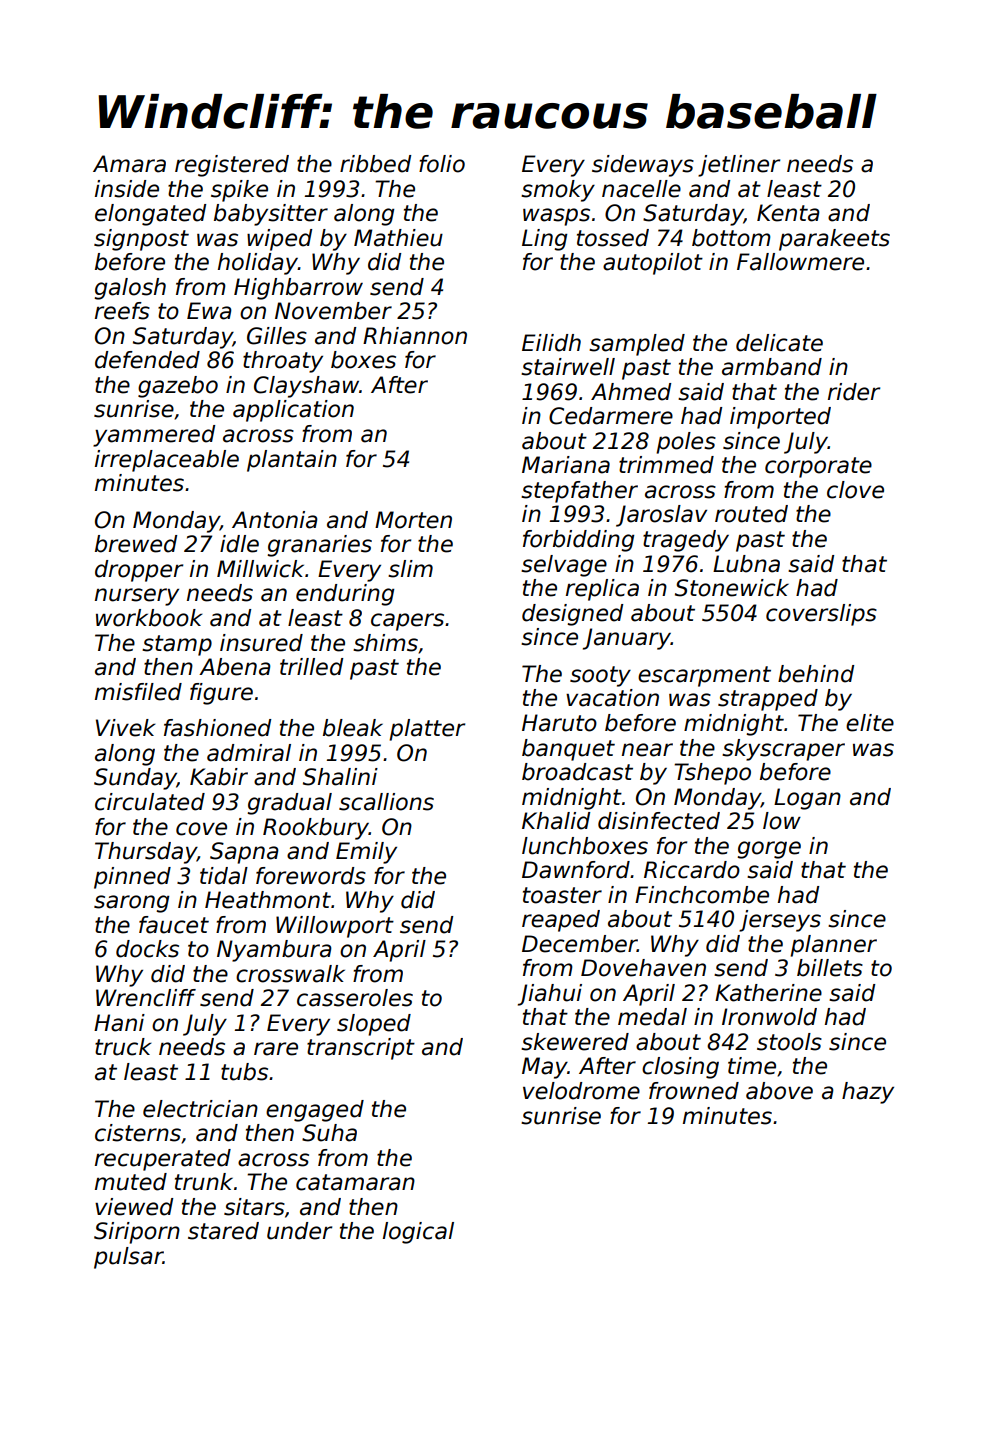  What do you see at coordinates (551, 343) in the screenshot?
I see `Eilidh` at bounding box center [551, 343].
